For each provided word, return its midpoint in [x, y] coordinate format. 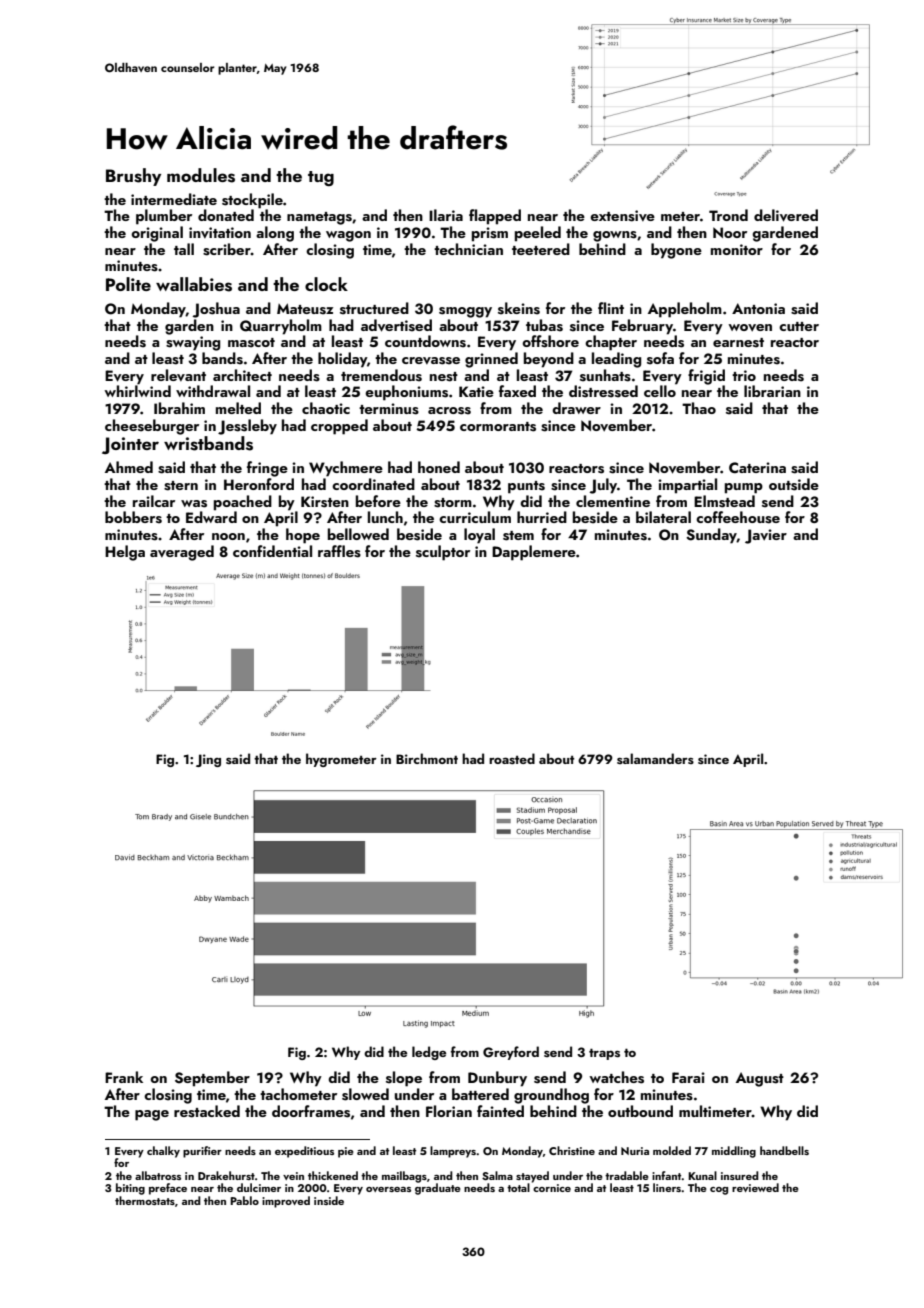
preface [168, 1189]
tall [184, 249]
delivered [786, 215]
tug [321, 178]
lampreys [453, 1152]
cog [719, 1191]
